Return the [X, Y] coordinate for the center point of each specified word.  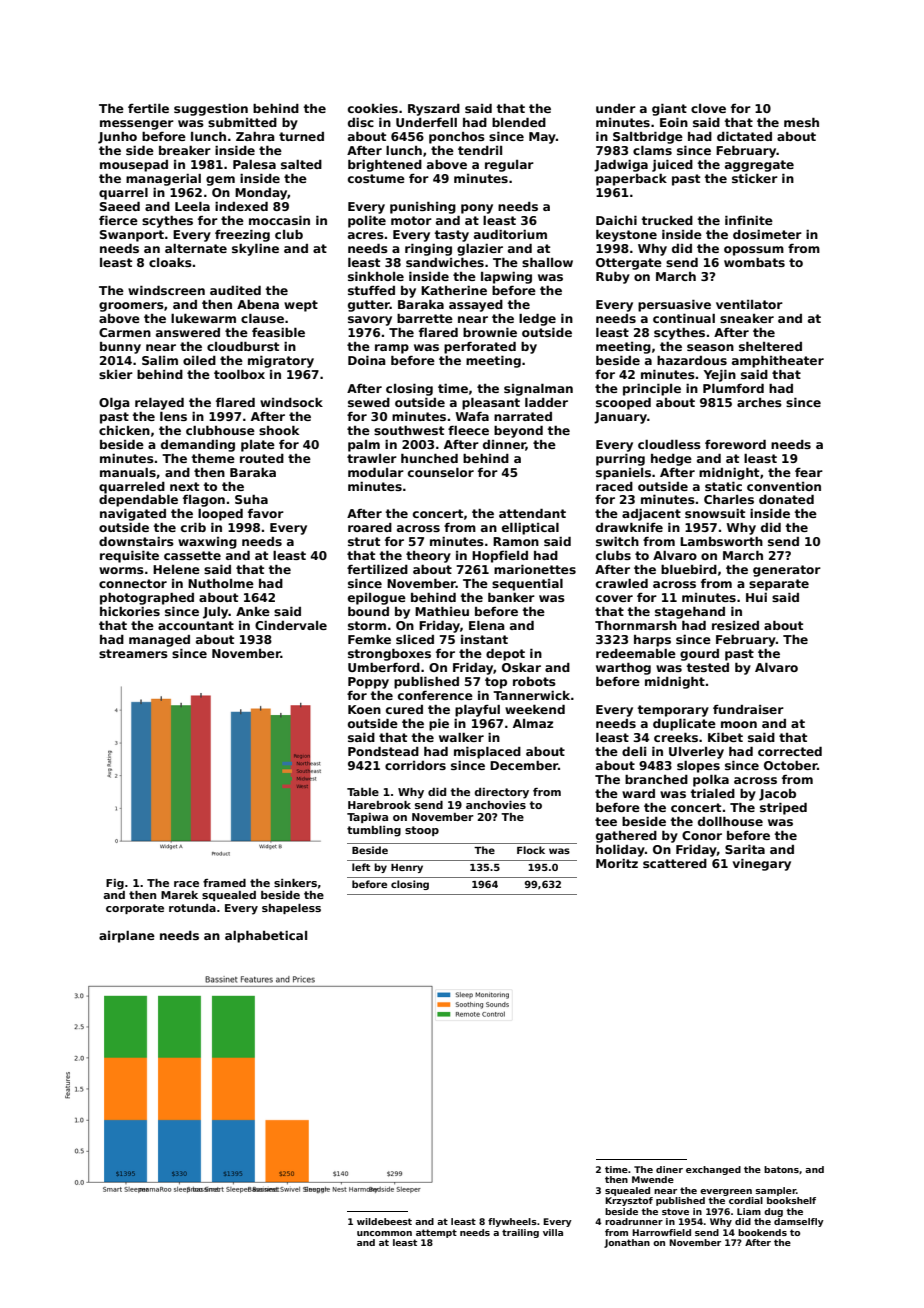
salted [301, 164]
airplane [127, 937]
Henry [407, 868]
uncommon [384, 1233]
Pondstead [383, 751]
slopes [698, 767]
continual [684, 318]
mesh [801, 122]
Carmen [125, 332]
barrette [425, 318]
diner [669, 1169]
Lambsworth [721, 541]
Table [363, 792]
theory [428, 557]
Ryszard [434, 110]
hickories [130, 611]
